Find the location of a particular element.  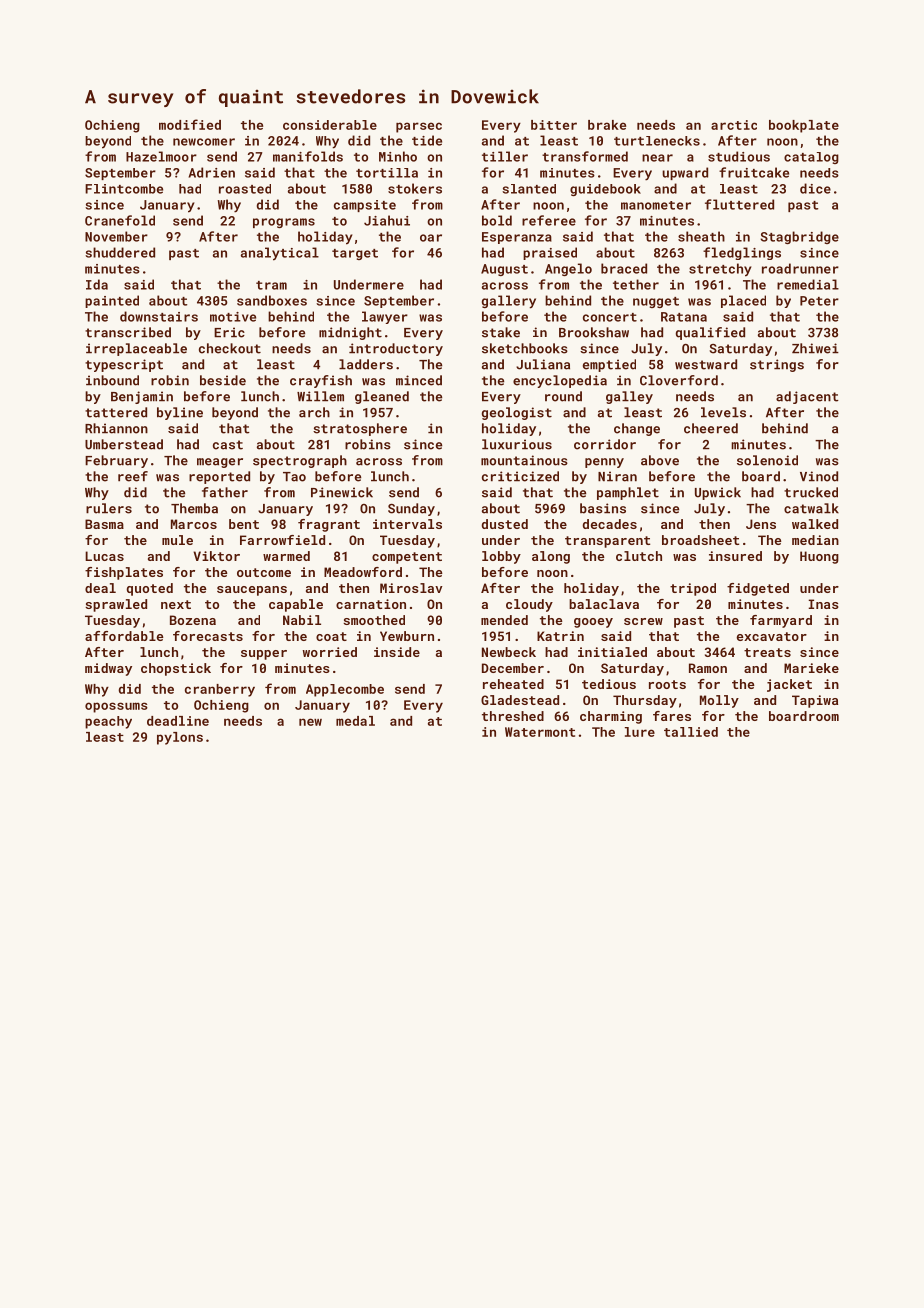

studious is located at coordinates (739, 156).
